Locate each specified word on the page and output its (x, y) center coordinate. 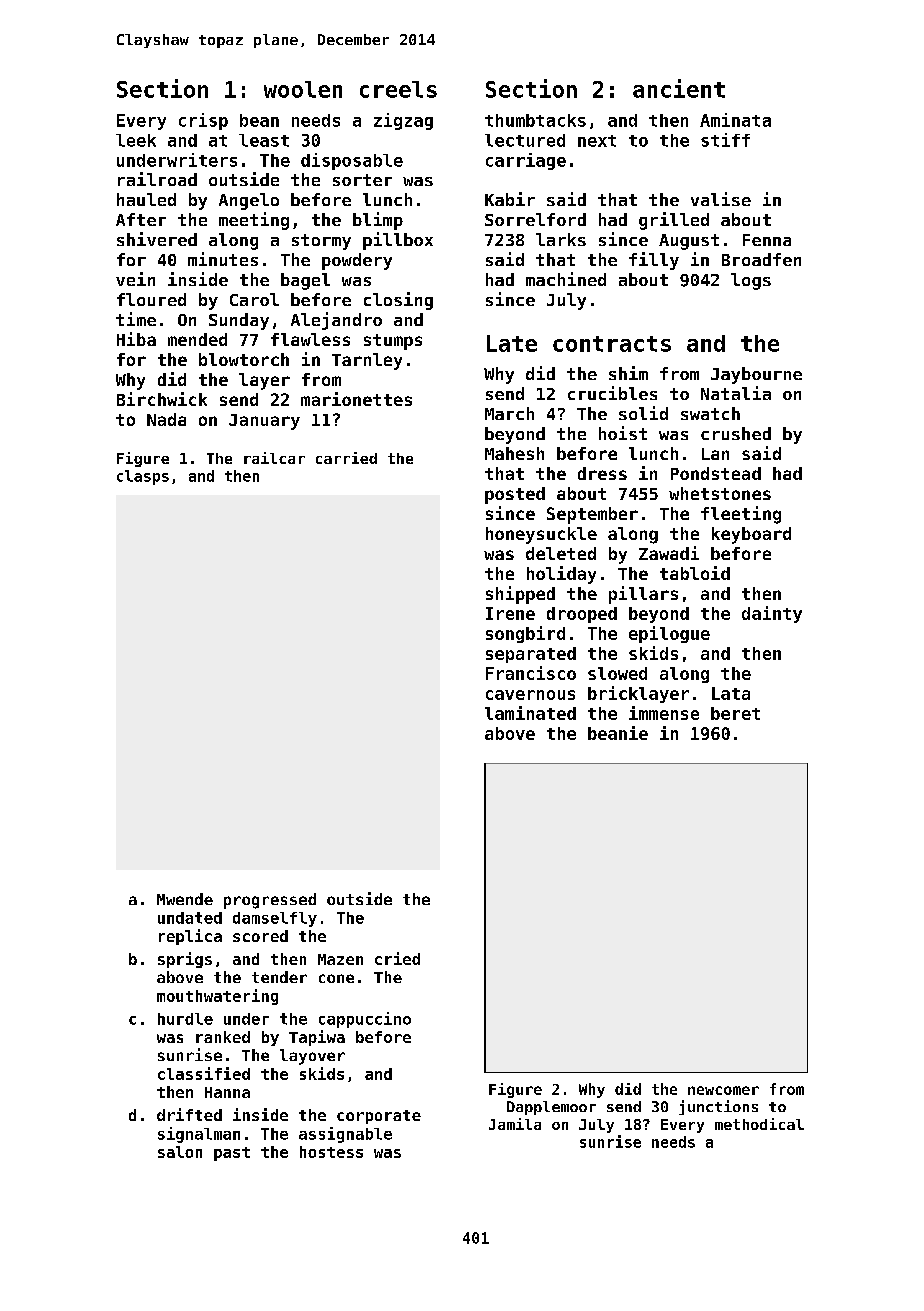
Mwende (185, 899)
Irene (510, 613)
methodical (759, 1124)
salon (180, 1152)
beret (735, 713)
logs (751, 281)
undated (190, 918)
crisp (203, 121)
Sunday (239, 321)
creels (398, 89)
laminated (530, 713)
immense (664, 713)
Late (512, 343)
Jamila (515, 1124)
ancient (679, 88)
